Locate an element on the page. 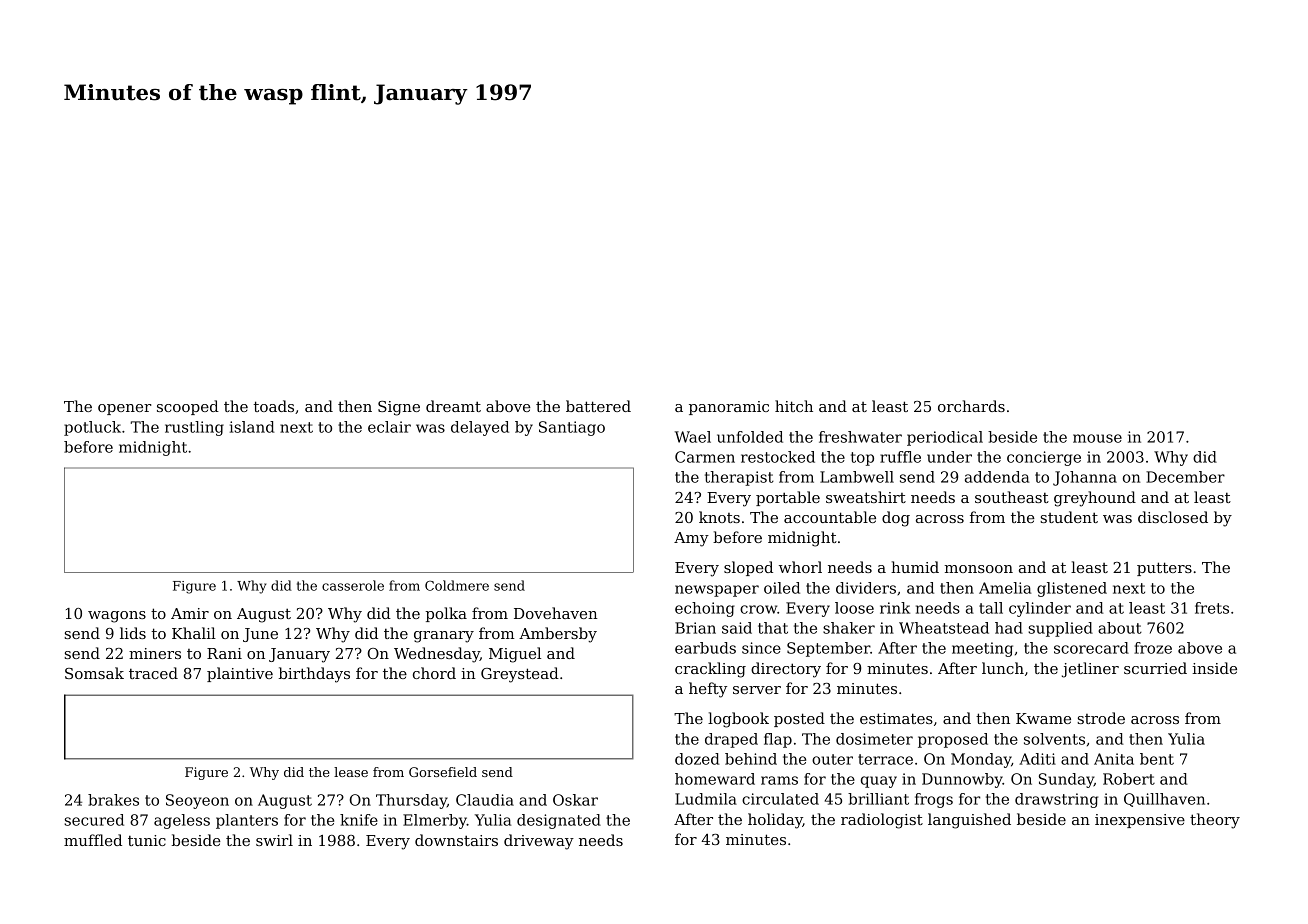 The height and width of the page is (924, 1308). scooped is located at coordinates (188, 407).
